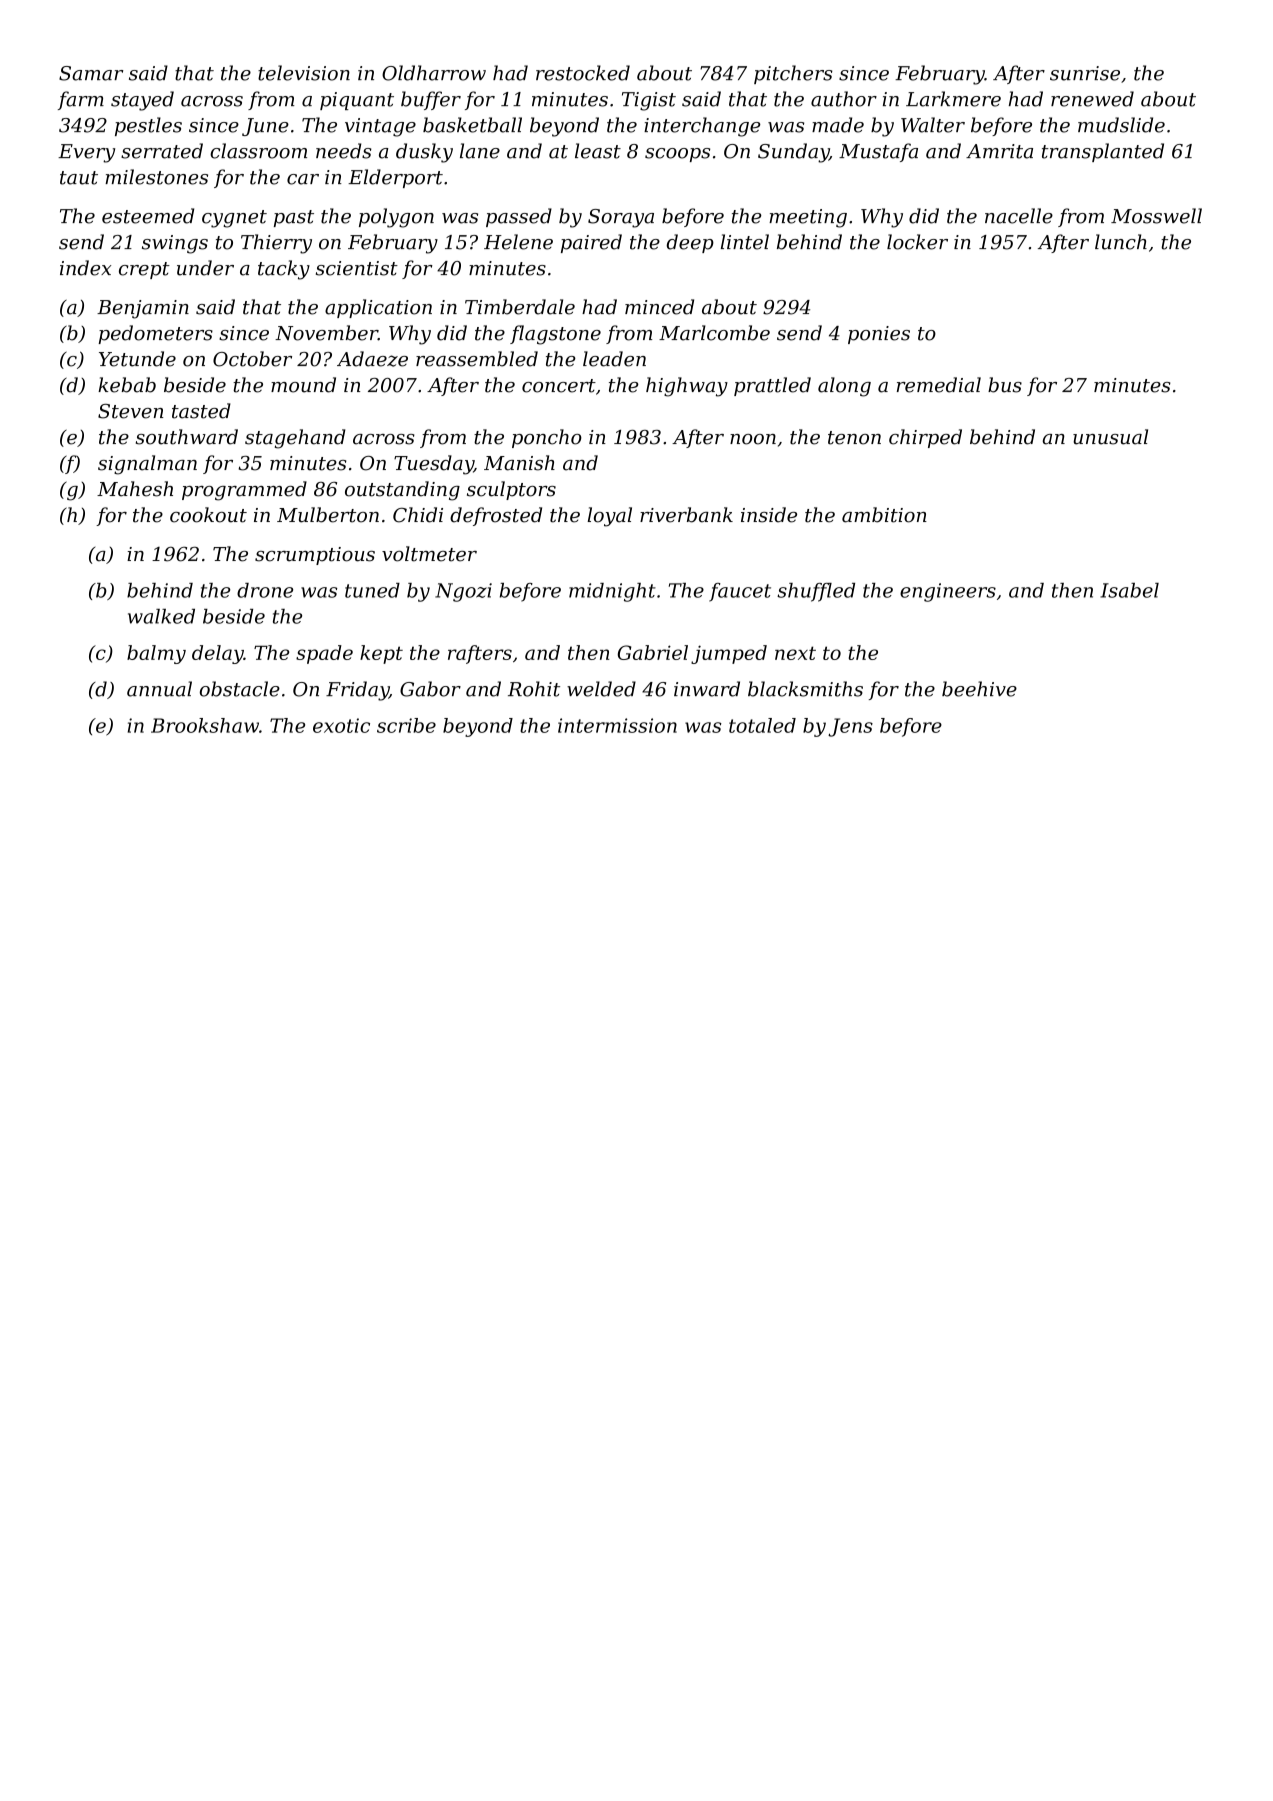 The image size is (1273, 1801). I want to click on television, so click(304, 73).
